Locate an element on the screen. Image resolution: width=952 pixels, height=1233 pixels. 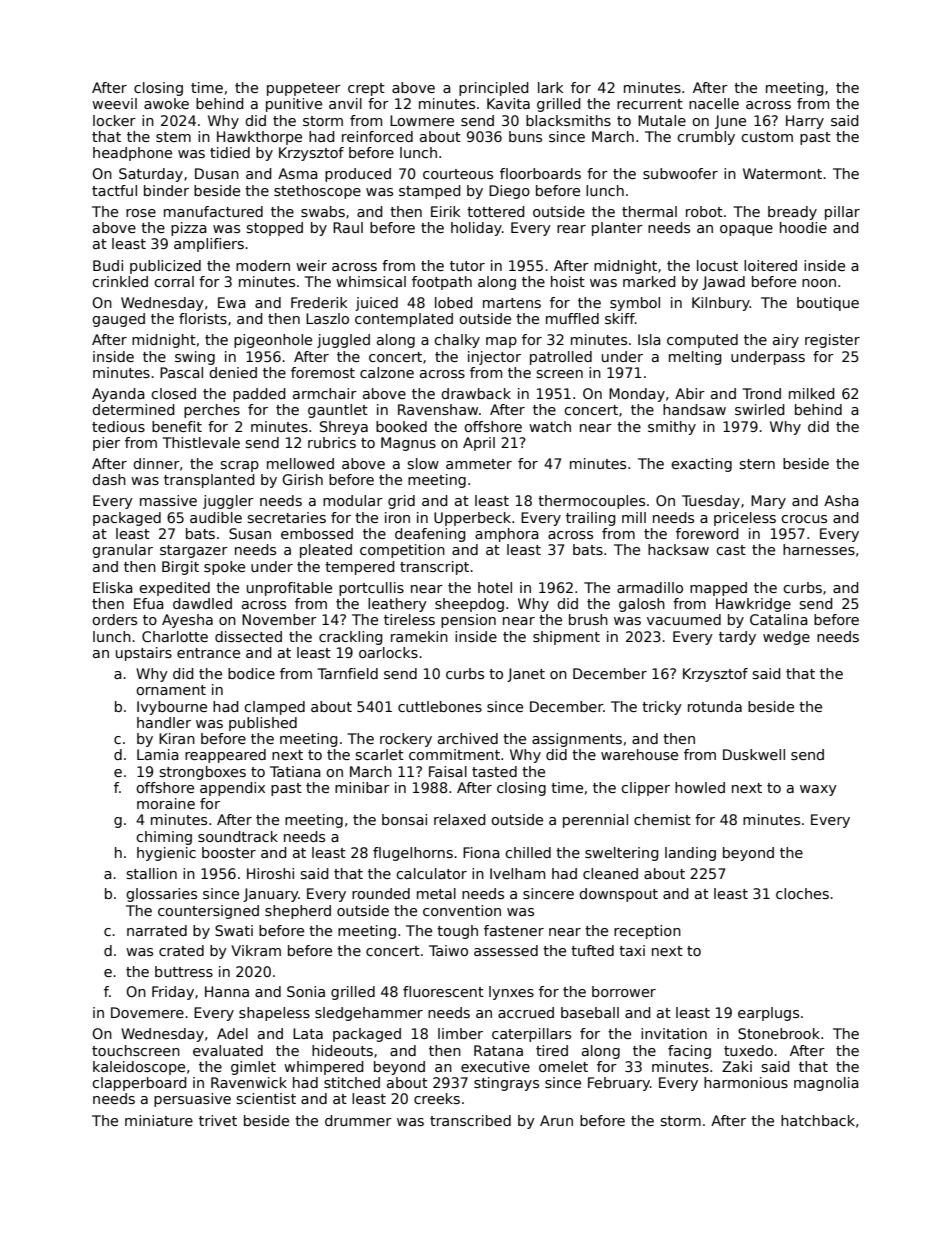
harnesses is located at coordinates (819, 549).
